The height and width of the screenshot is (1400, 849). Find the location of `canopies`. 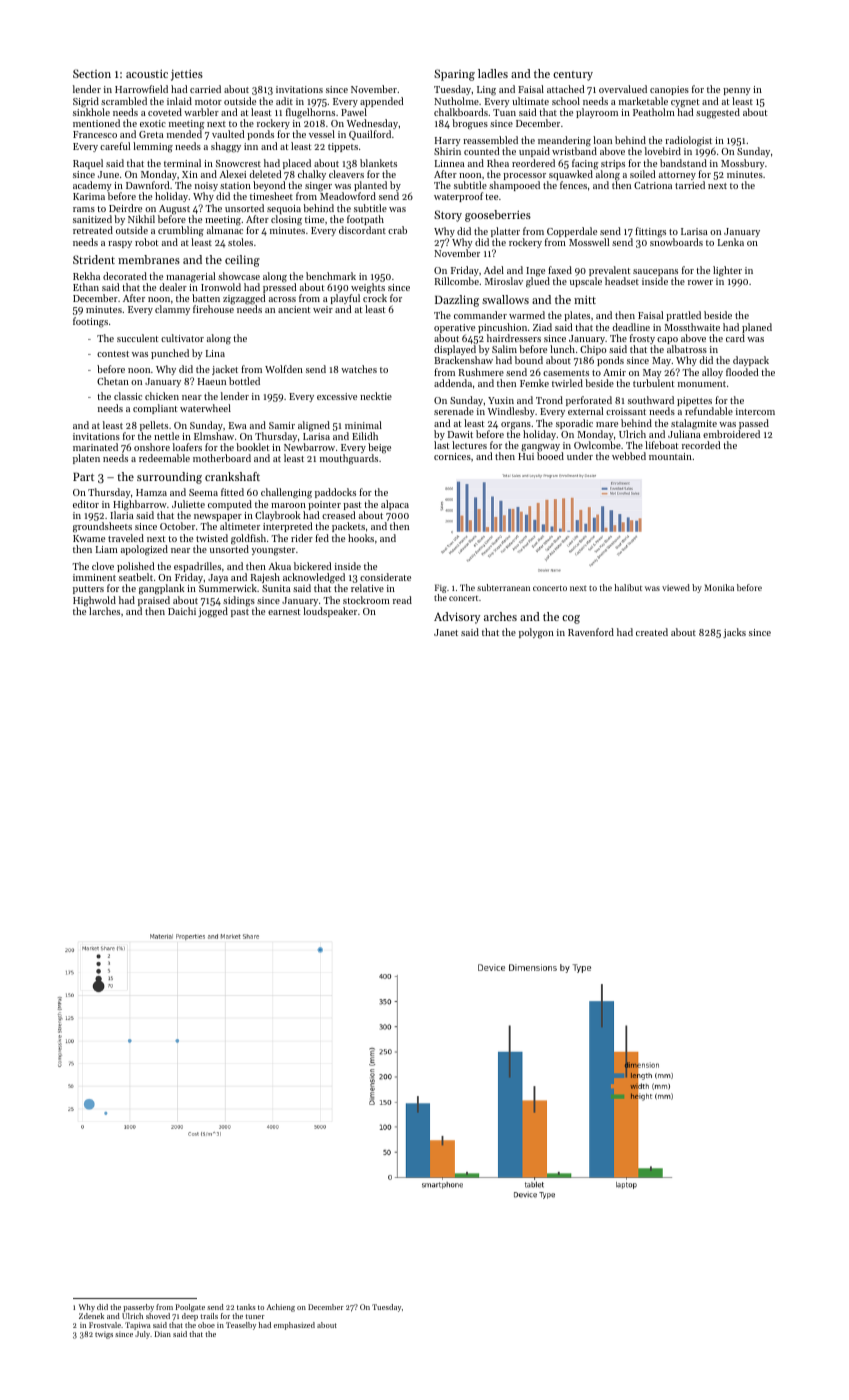

canopies is located at coordinates (669, 90).
